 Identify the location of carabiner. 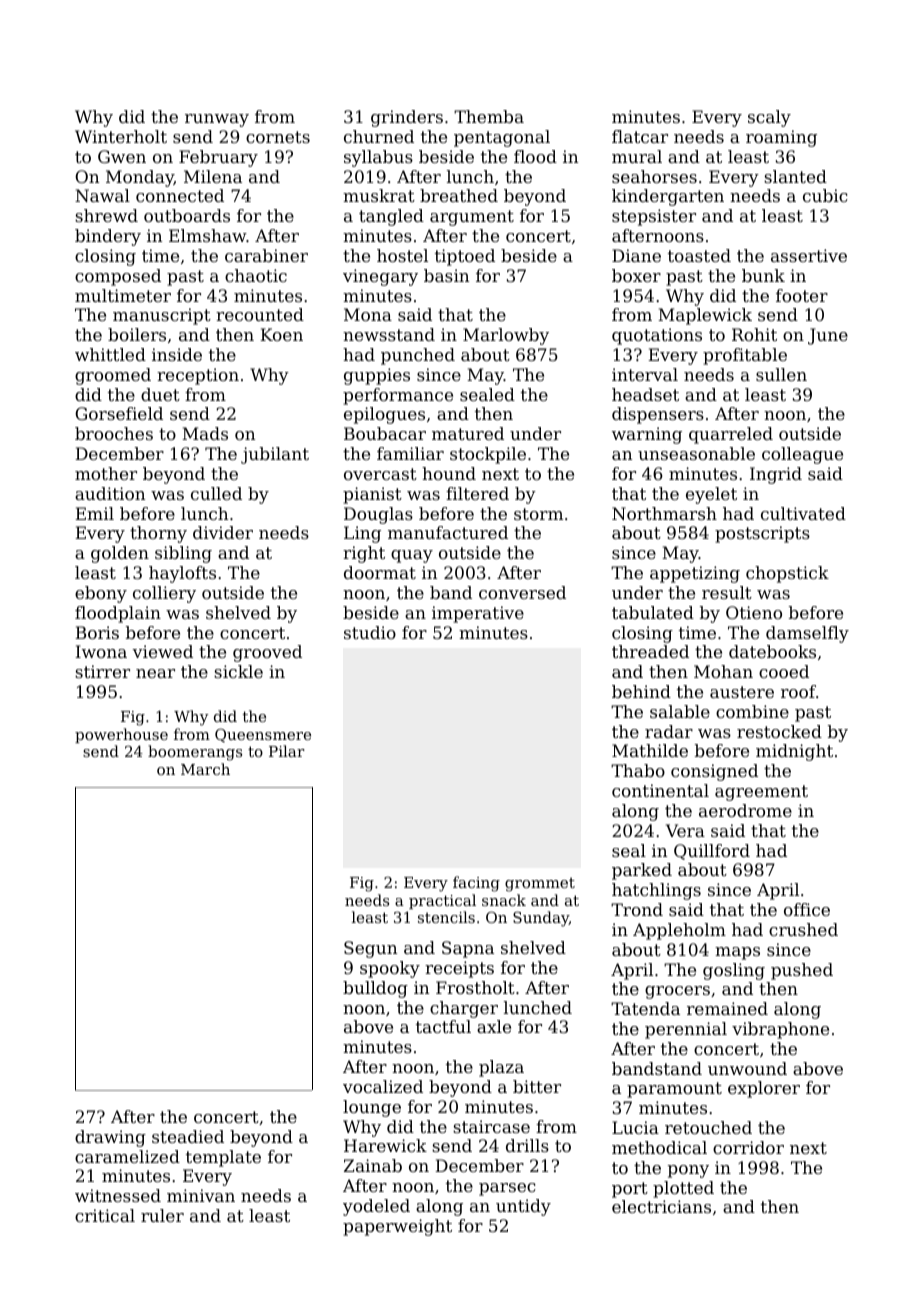
(266, 255).
